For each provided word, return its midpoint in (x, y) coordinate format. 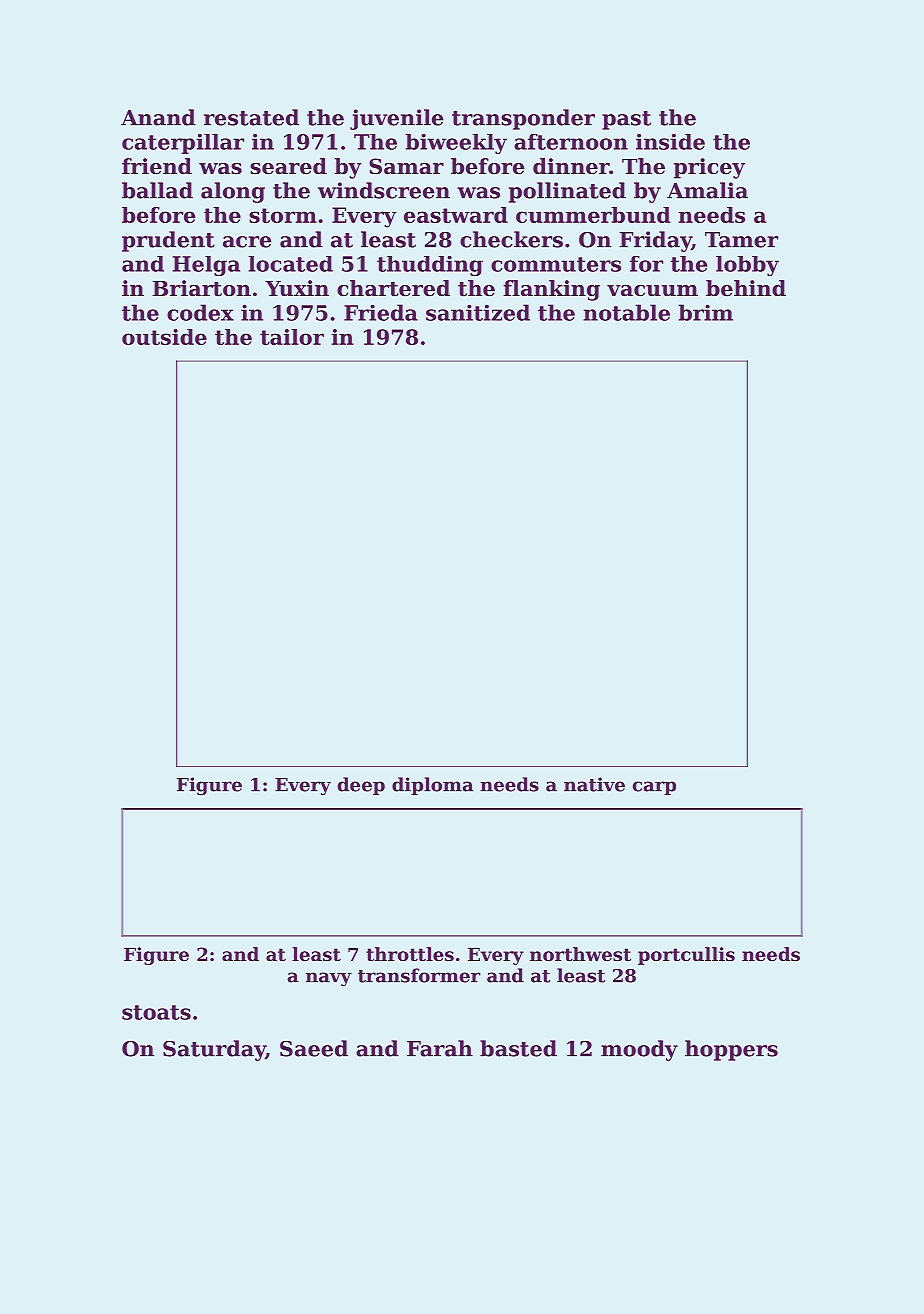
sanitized (478, 312)
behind (746, 288)
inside (670, 142)
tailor (292, 337)
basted (518, 1048)
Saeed (314, 1048)
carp (654, 788)
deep (361, 786)
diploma (433, 786)
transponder (523, 119)
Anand (158, 117)
